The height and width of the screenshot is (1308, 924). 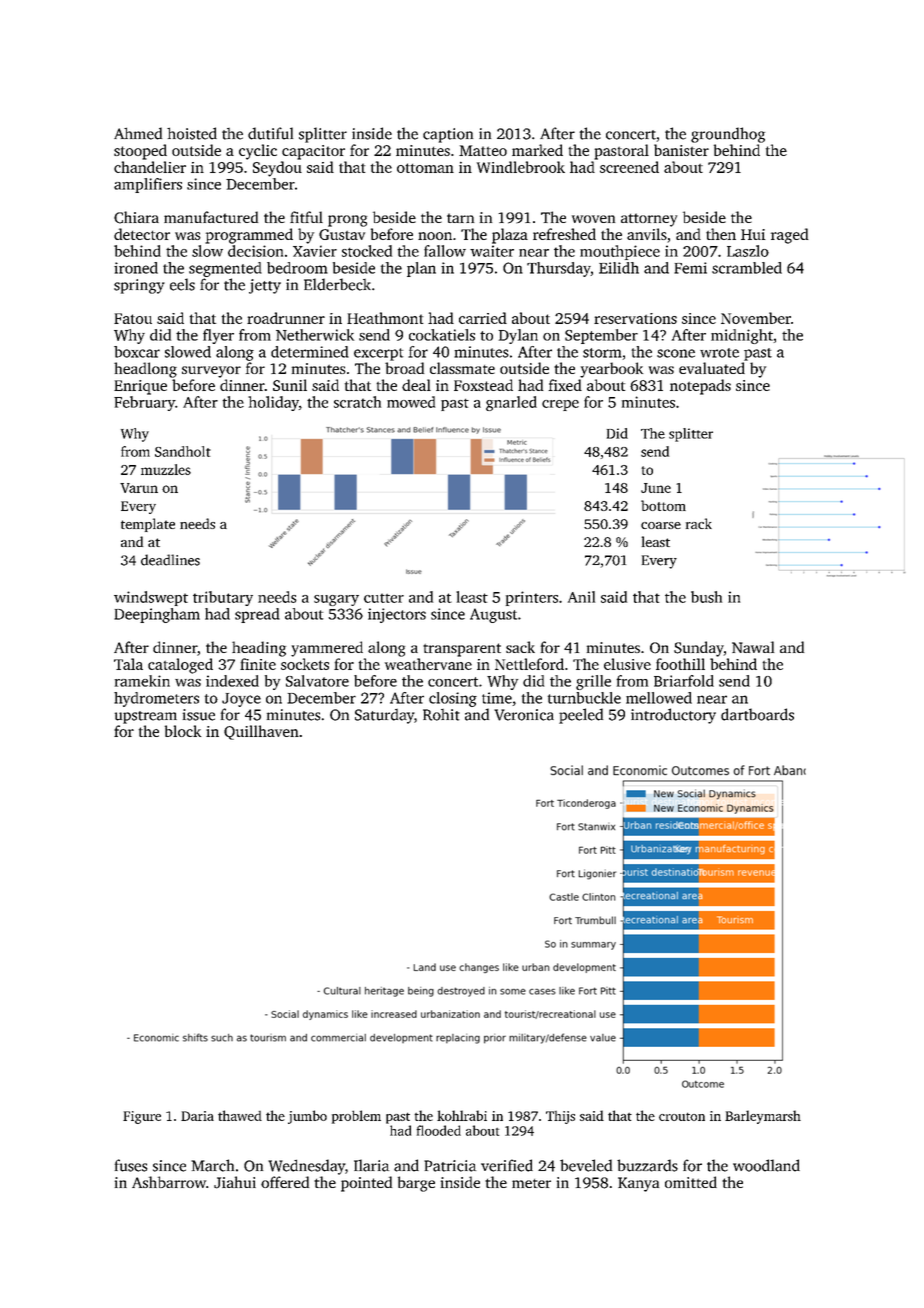 What do you see at coordinates (367, 251) in the screenshot?
I see `stocked` at bounding box center [367, 251].
